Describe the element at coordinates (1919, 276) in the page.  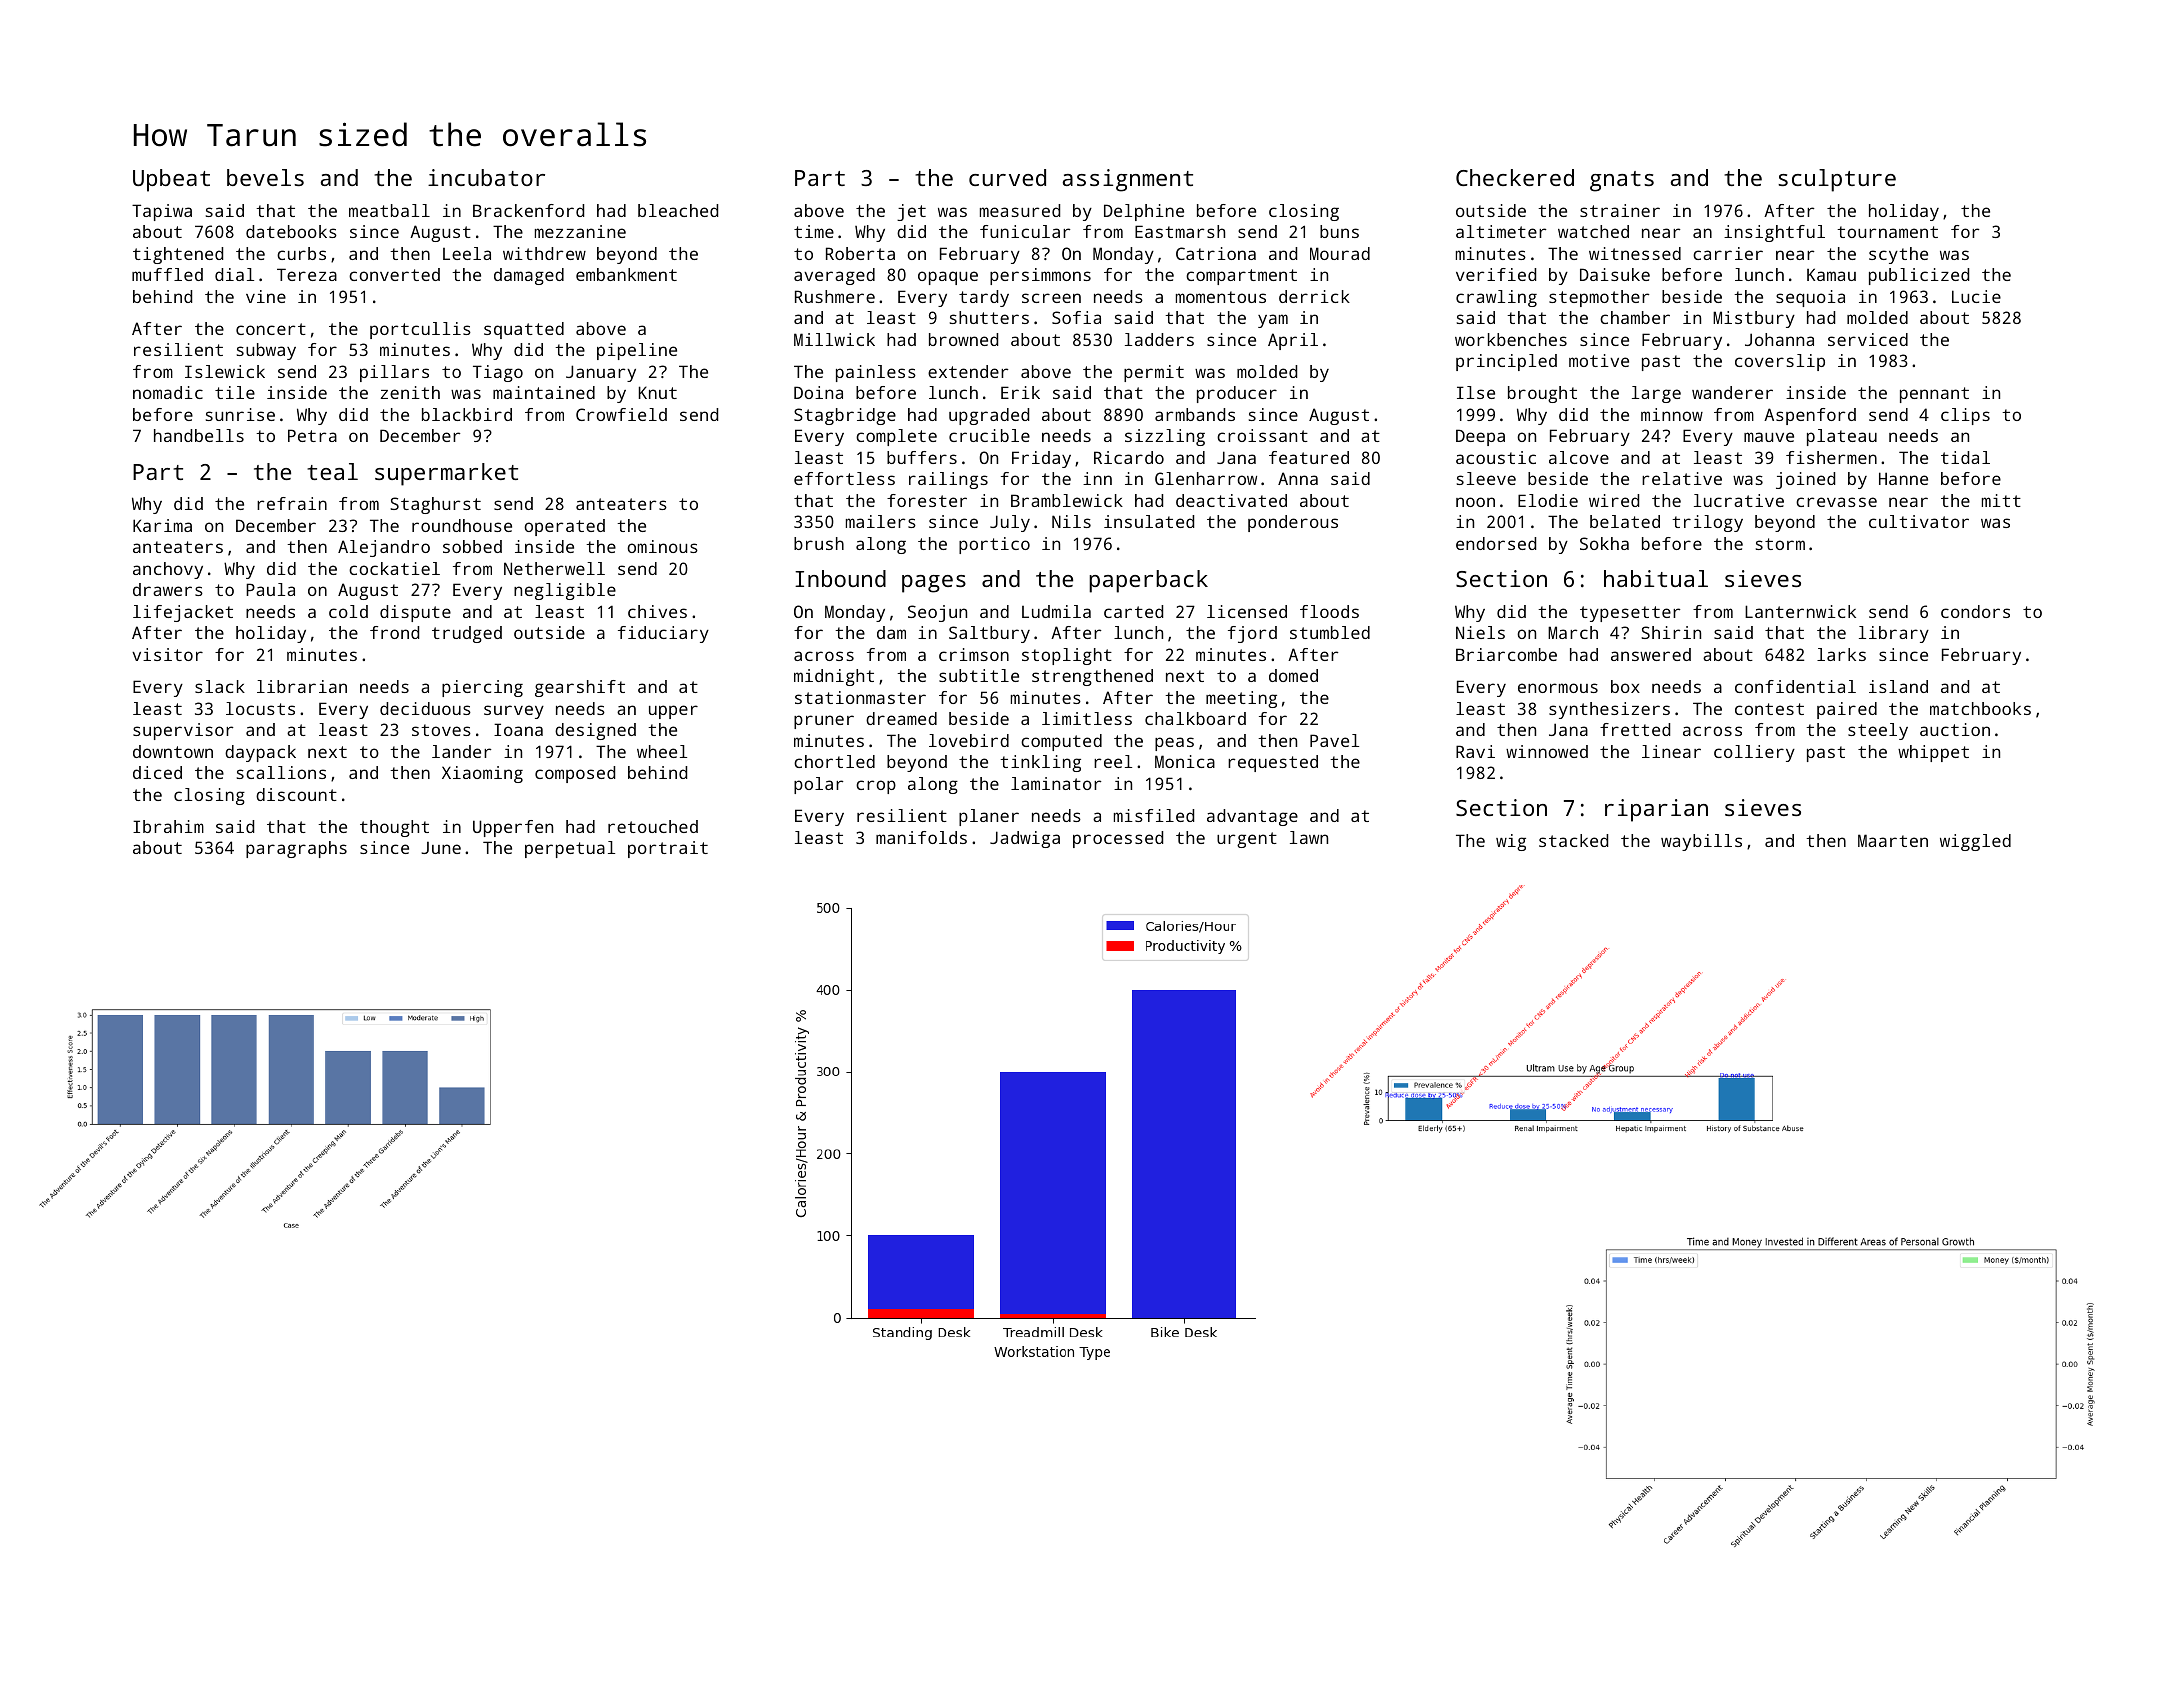
I see `publicized` at that location.
